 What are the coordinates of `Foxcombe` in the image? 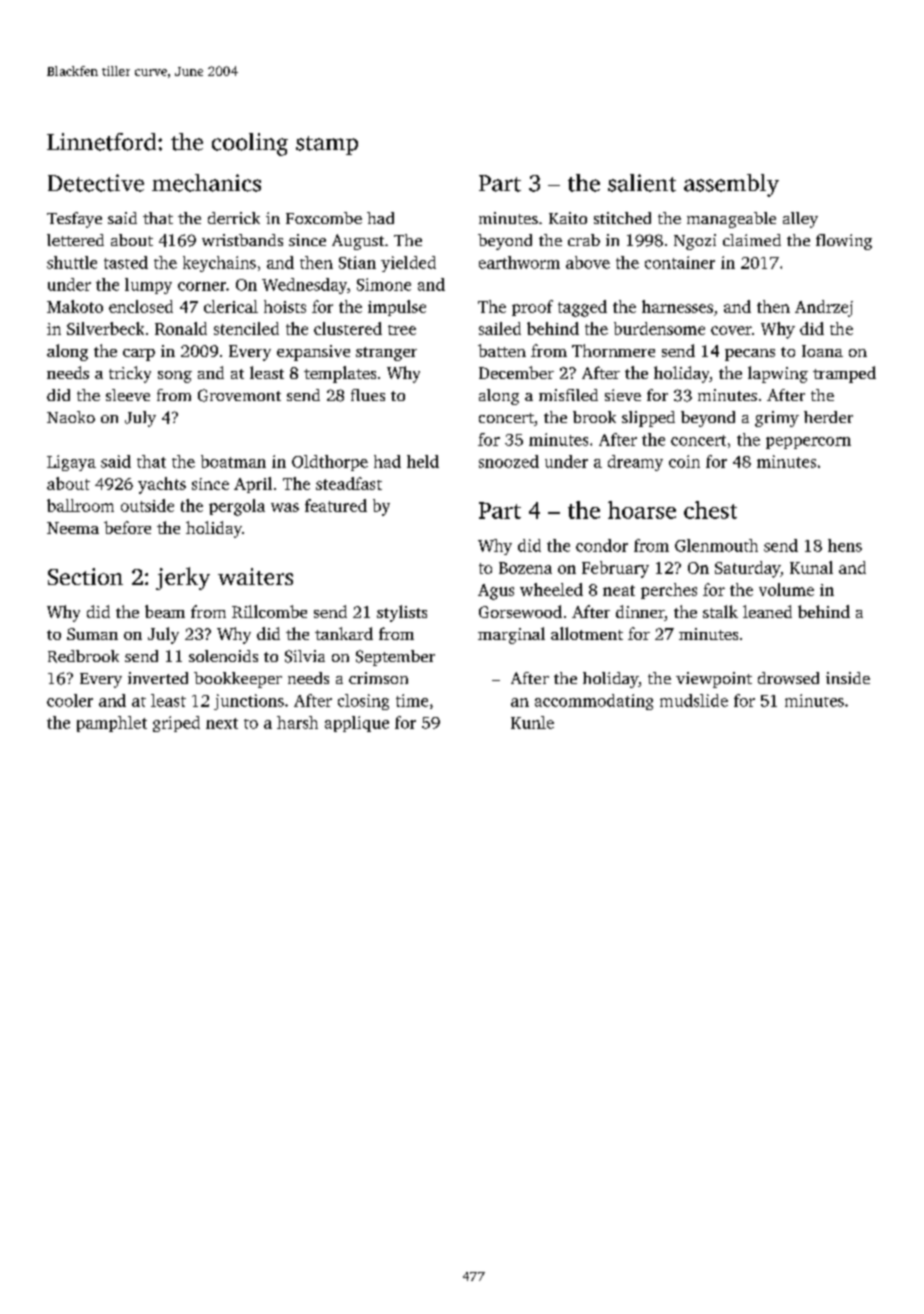 It's located at (324, 218).
